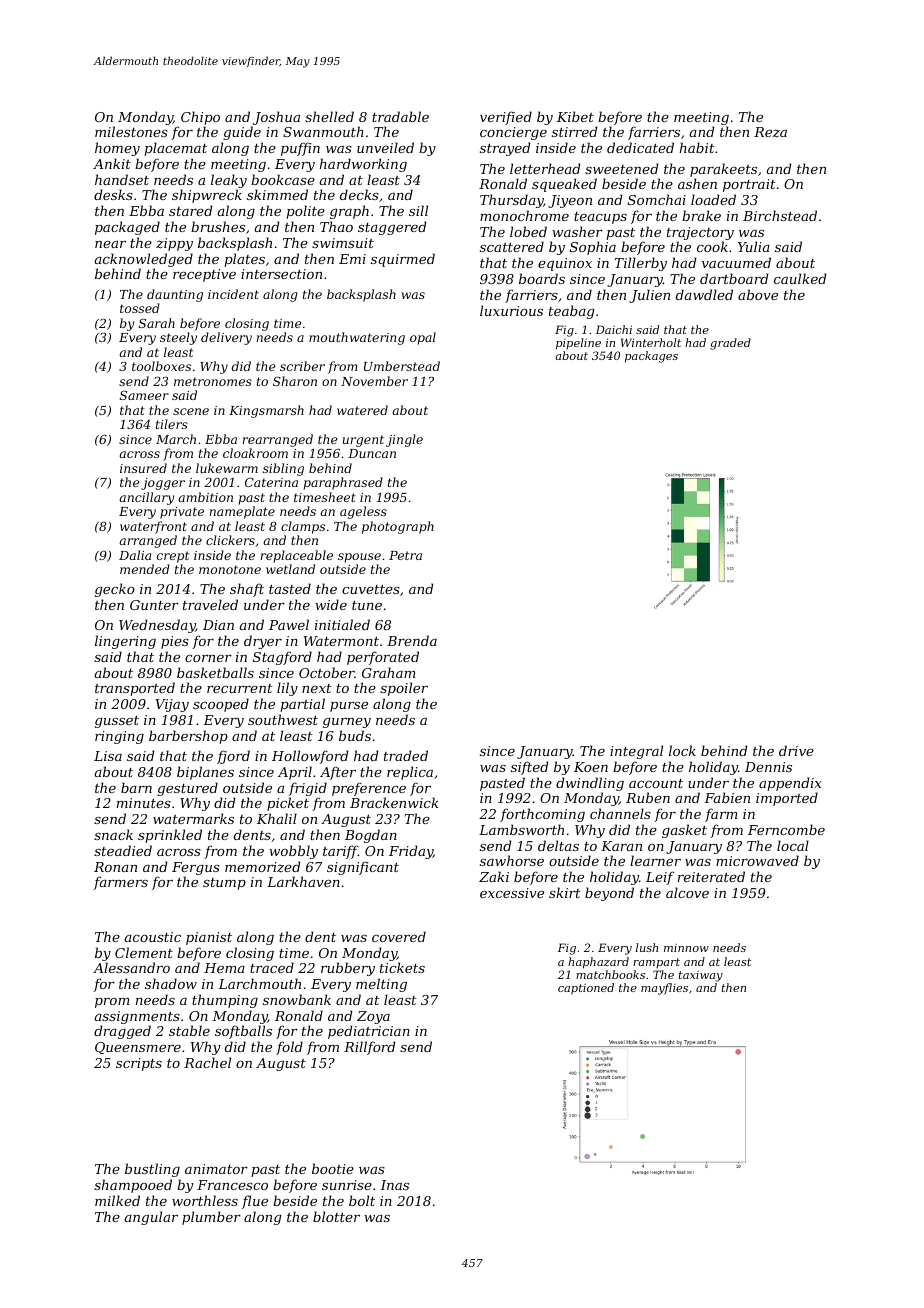 The height and width of the screenshot is (1308, 924). What do you see at coordinates (578, 344) in the screenshot?
I see `pipeline` at bounding box center [578, 344].
